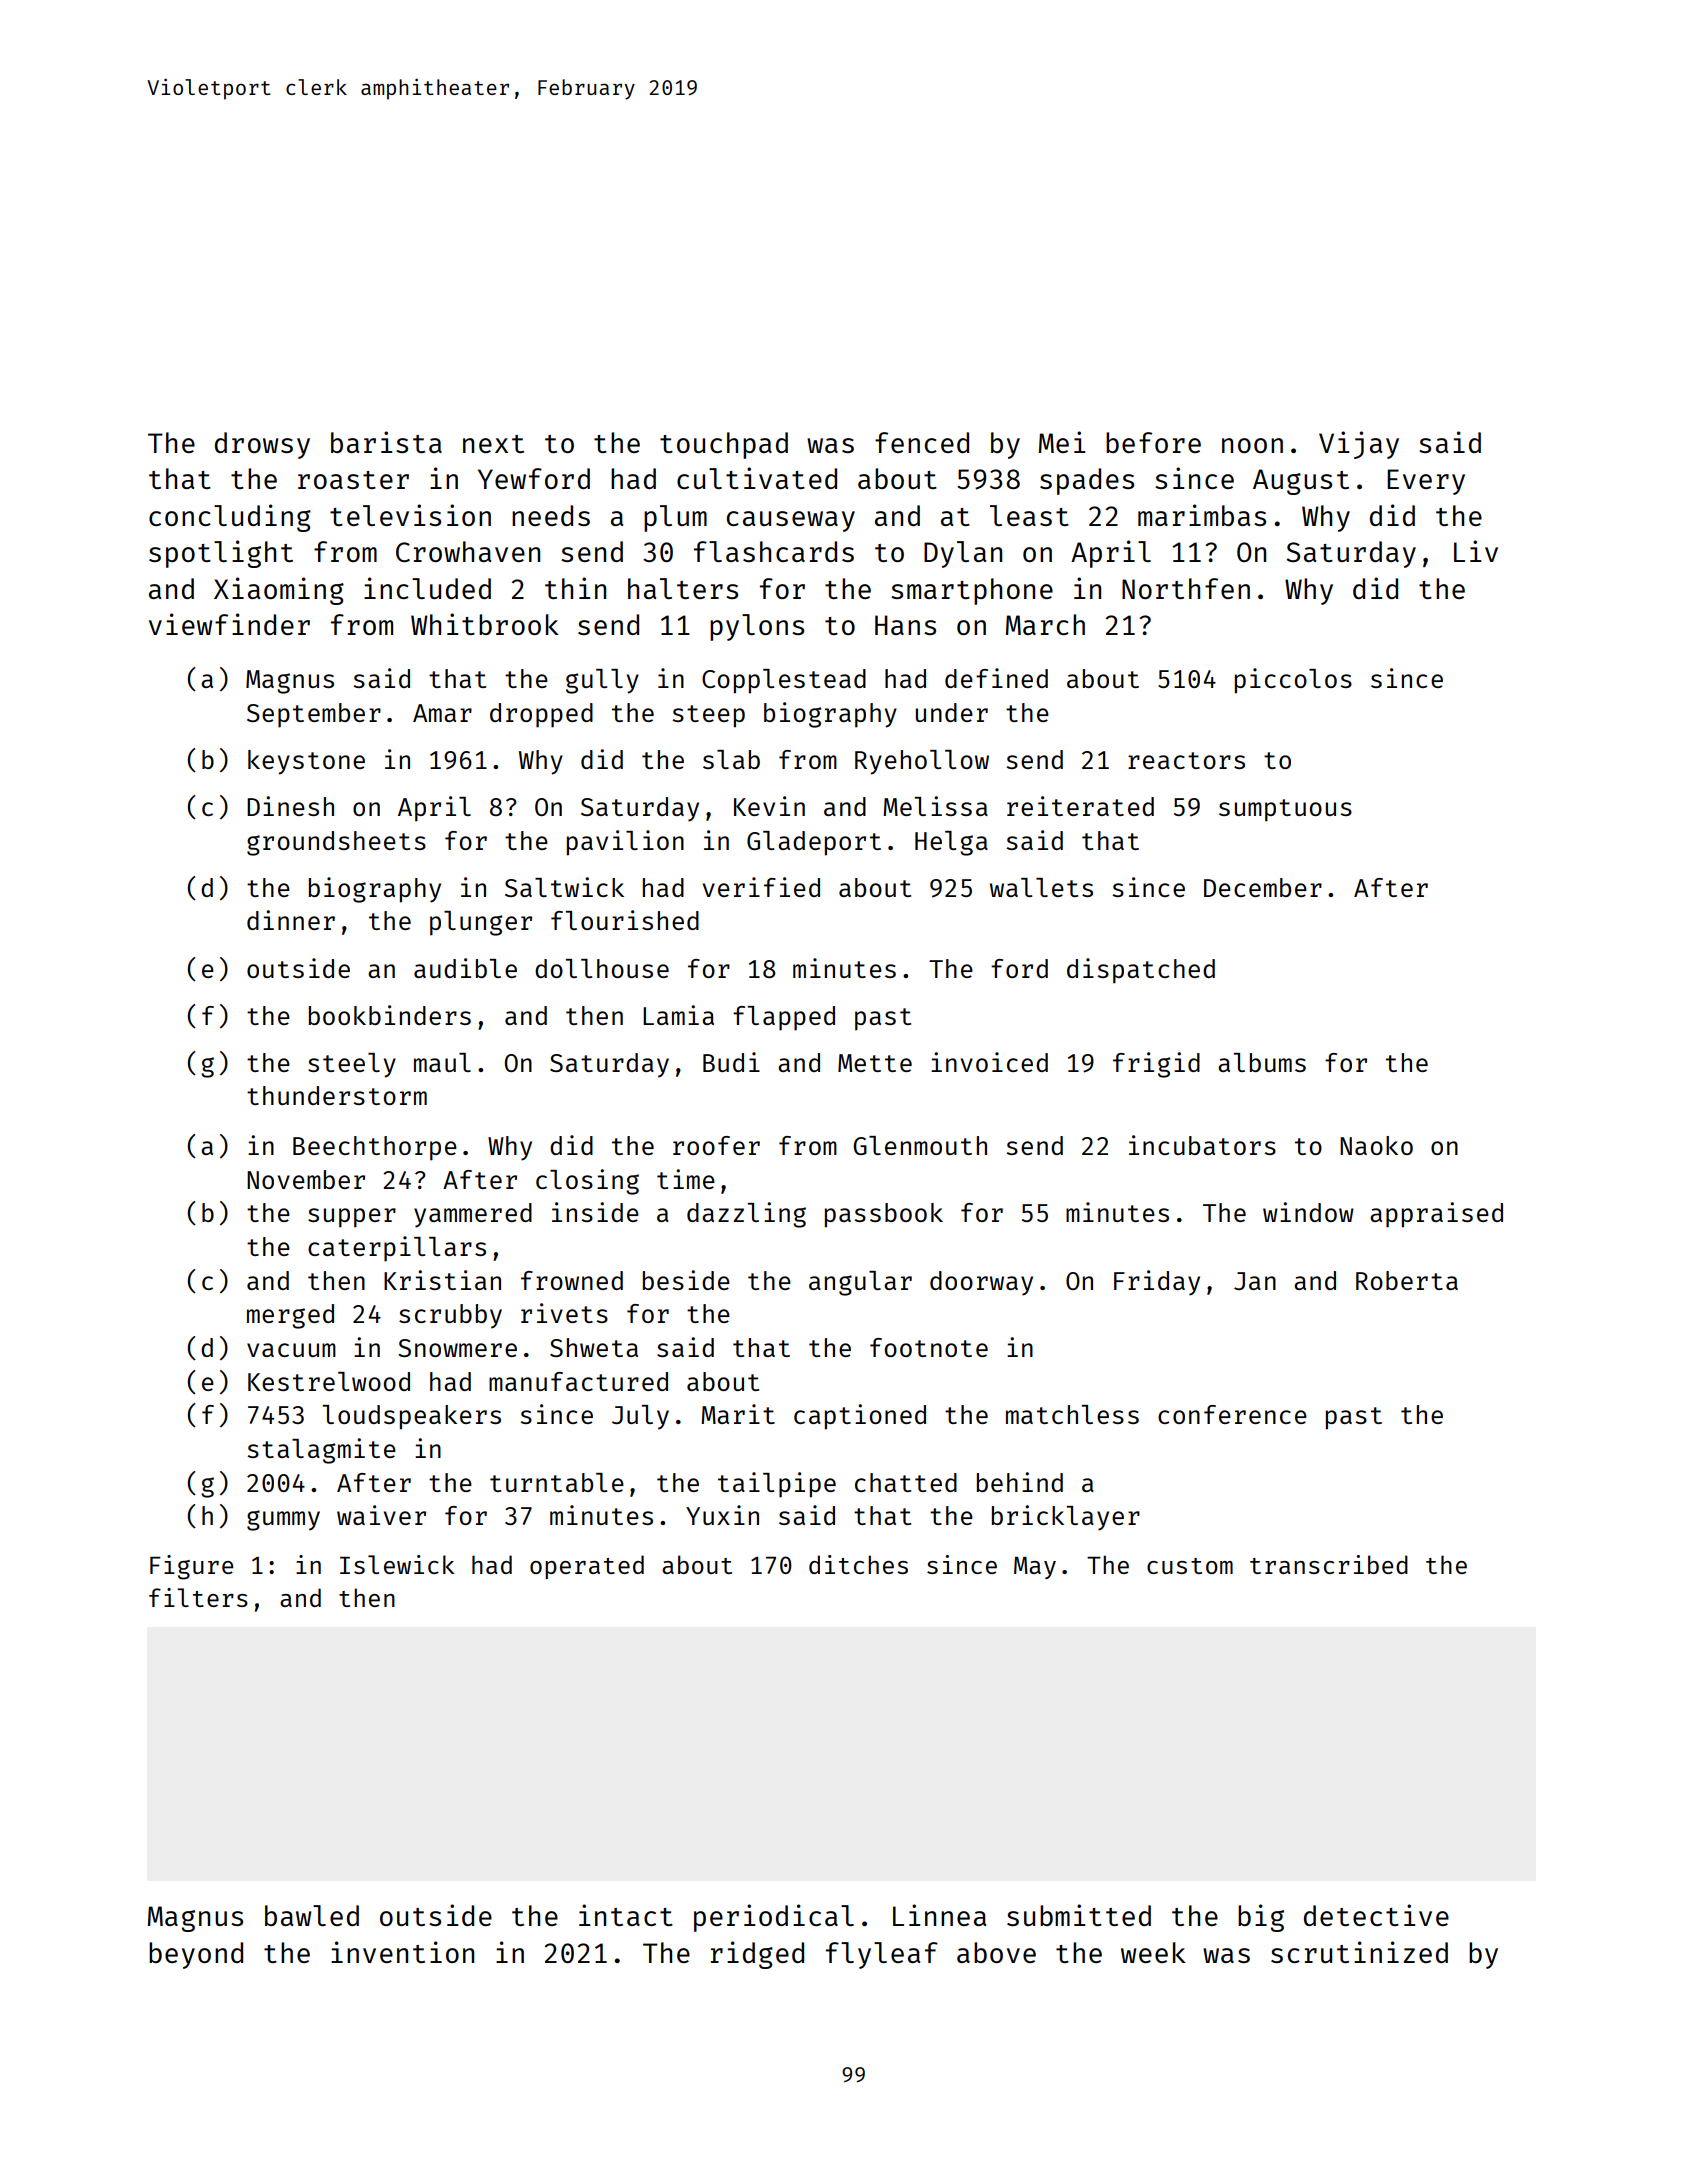 This screenshot has height=2178, width=1683. I want to click on flyleaf, so click(882, 1955).
